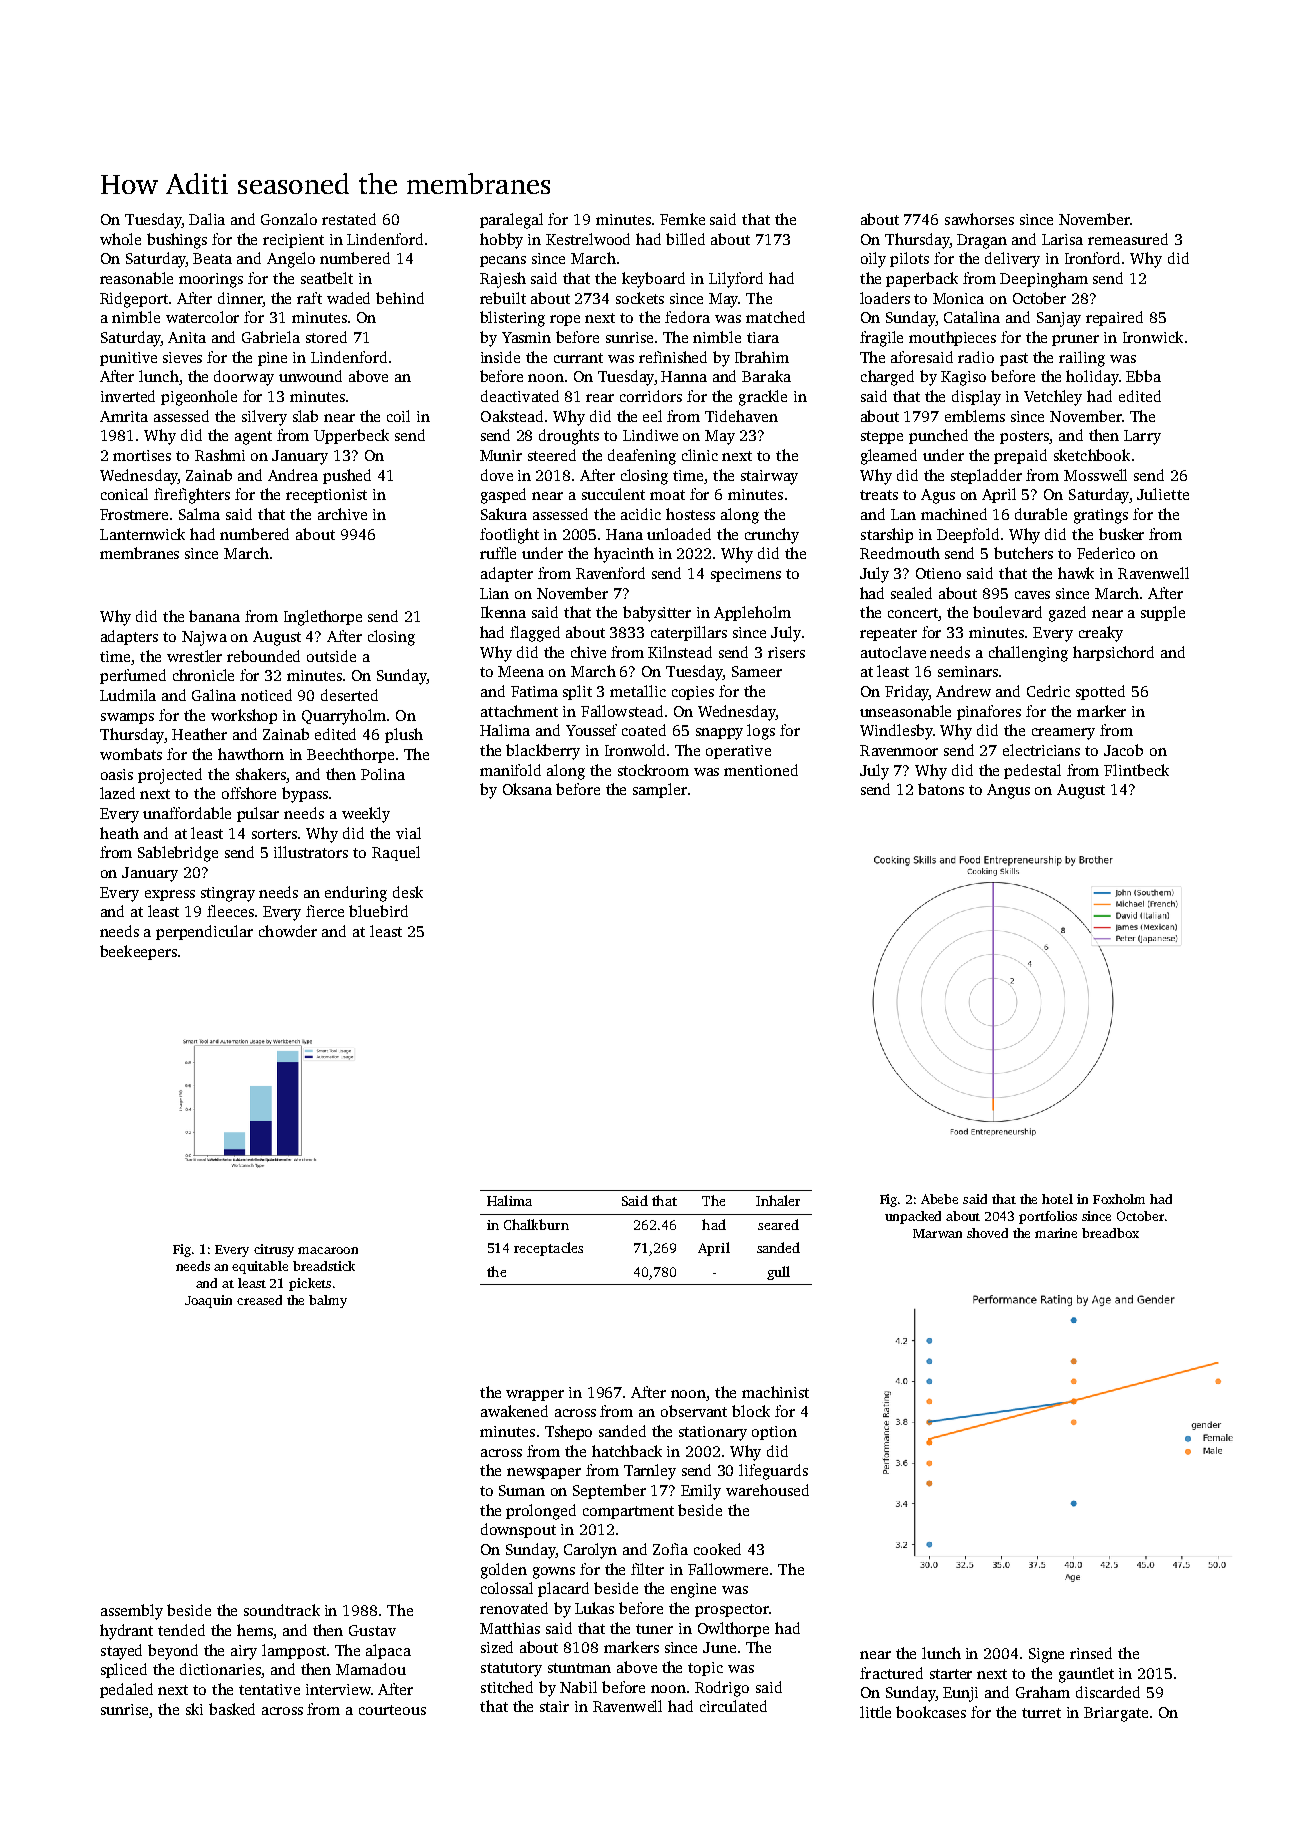  What do you see at coordinates (640, 298) in the document?
I see `sockets` at bounding box center [640, 298].
